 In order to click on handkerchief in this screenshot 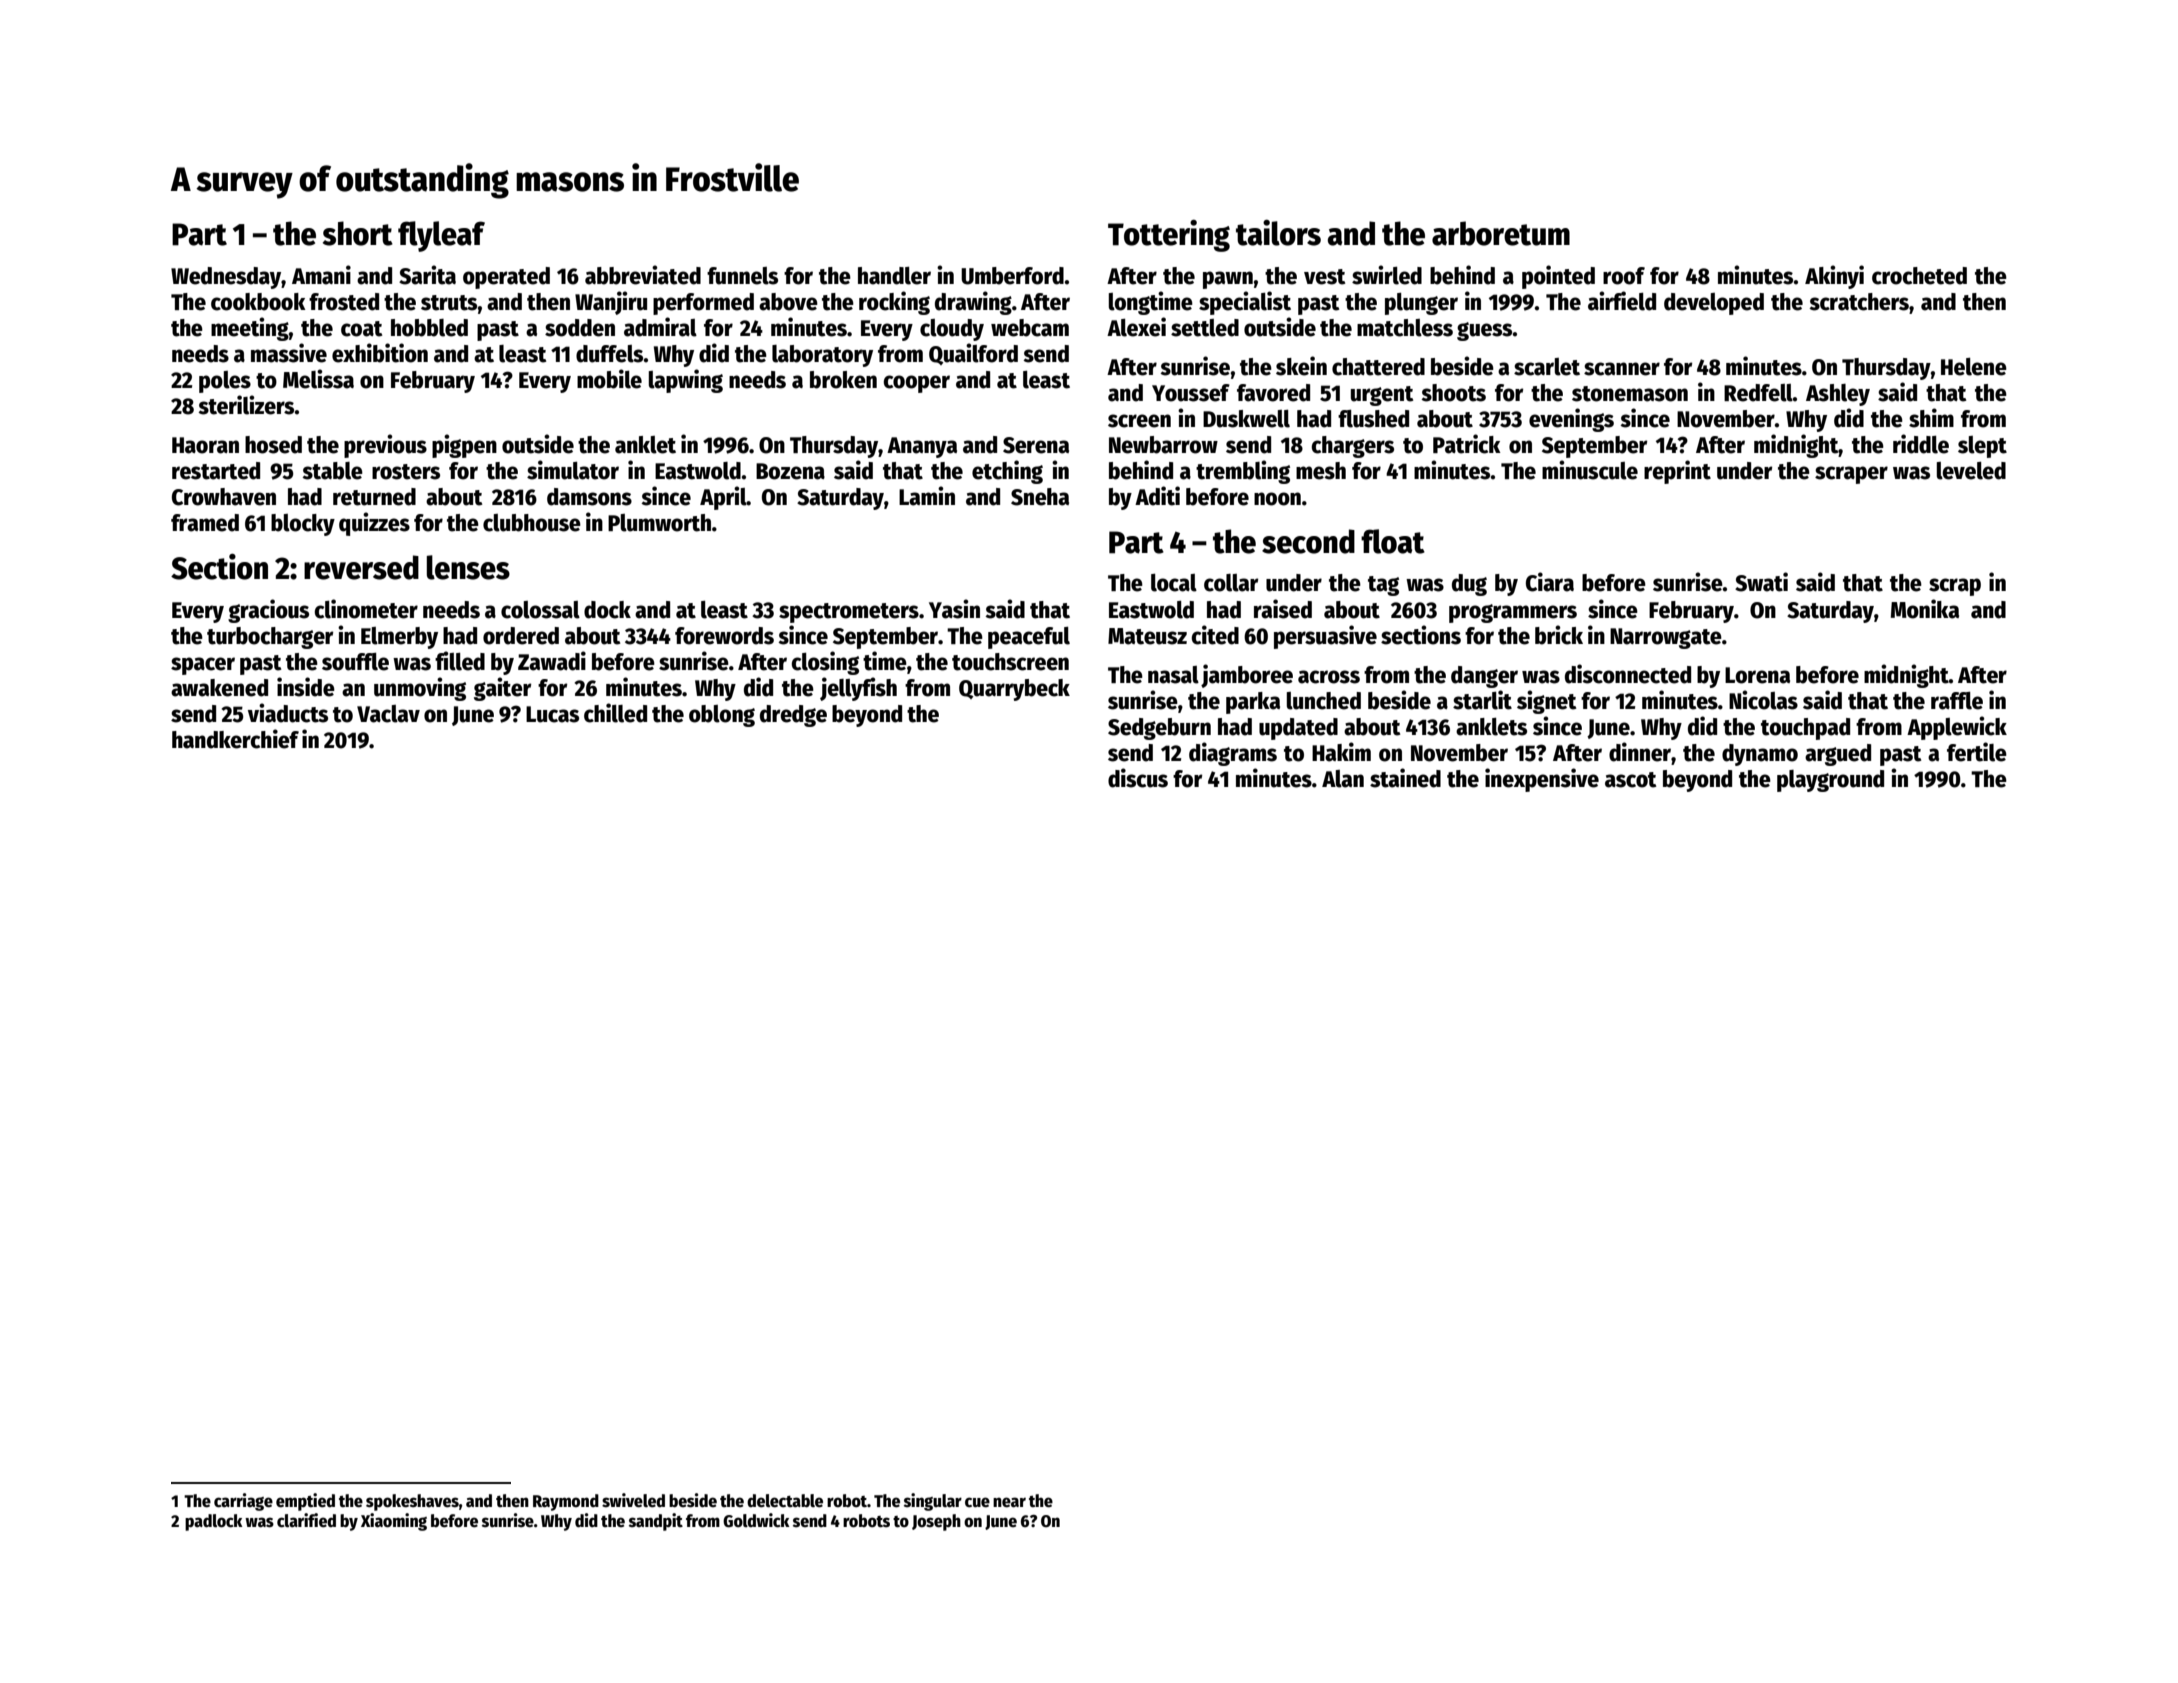, I will do `click(235, 739)`.
